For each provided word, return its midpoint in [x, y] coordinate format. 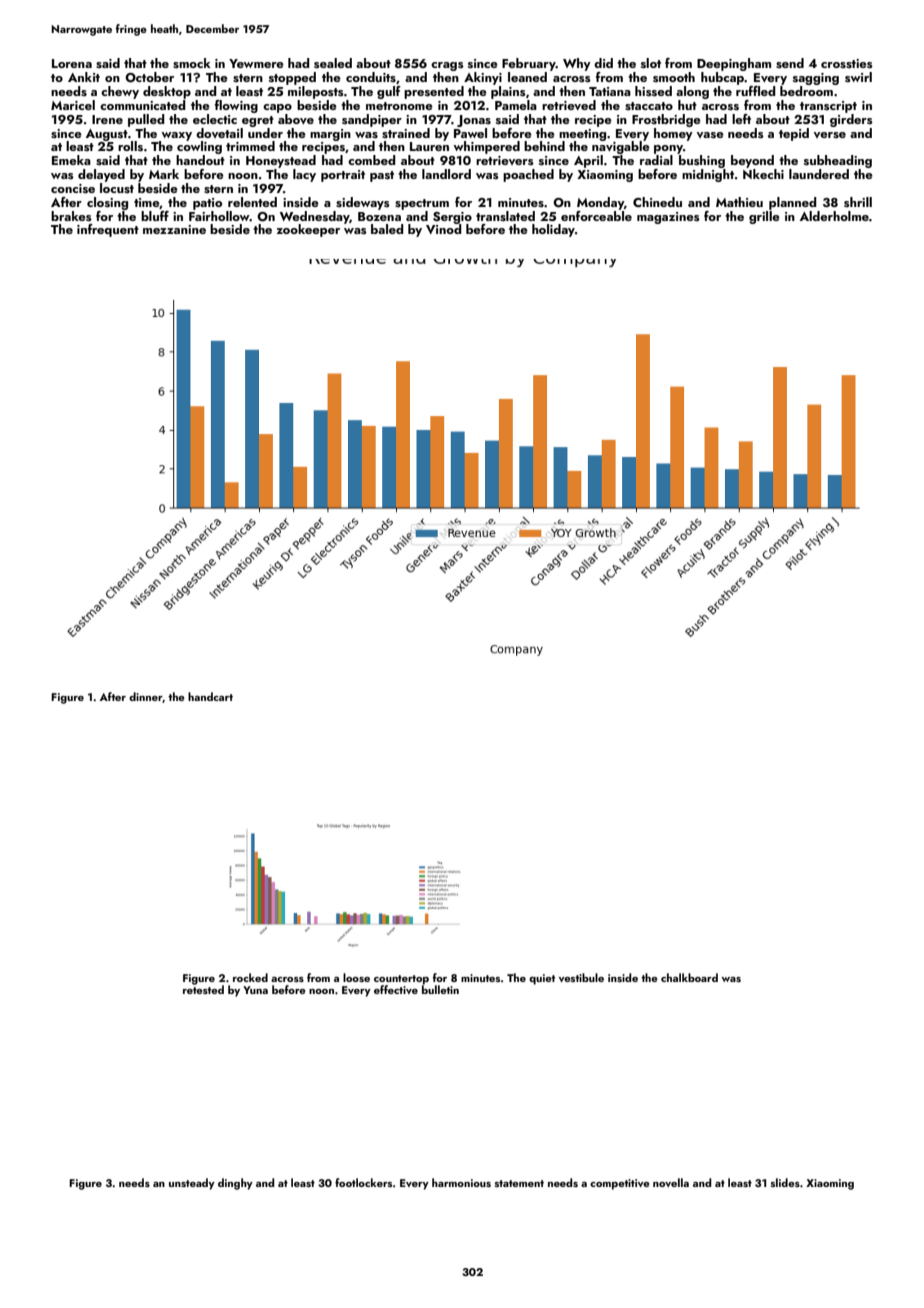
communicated [143, 105]
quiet [542, 979]
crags [447, 66]
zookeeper [308, 230]
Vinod [444, 229]
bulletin [440, 989]
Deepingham [734, 64]
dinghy [235, 1184]
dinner [145, 696]
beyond [752, 161]
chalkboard [689, 977]
